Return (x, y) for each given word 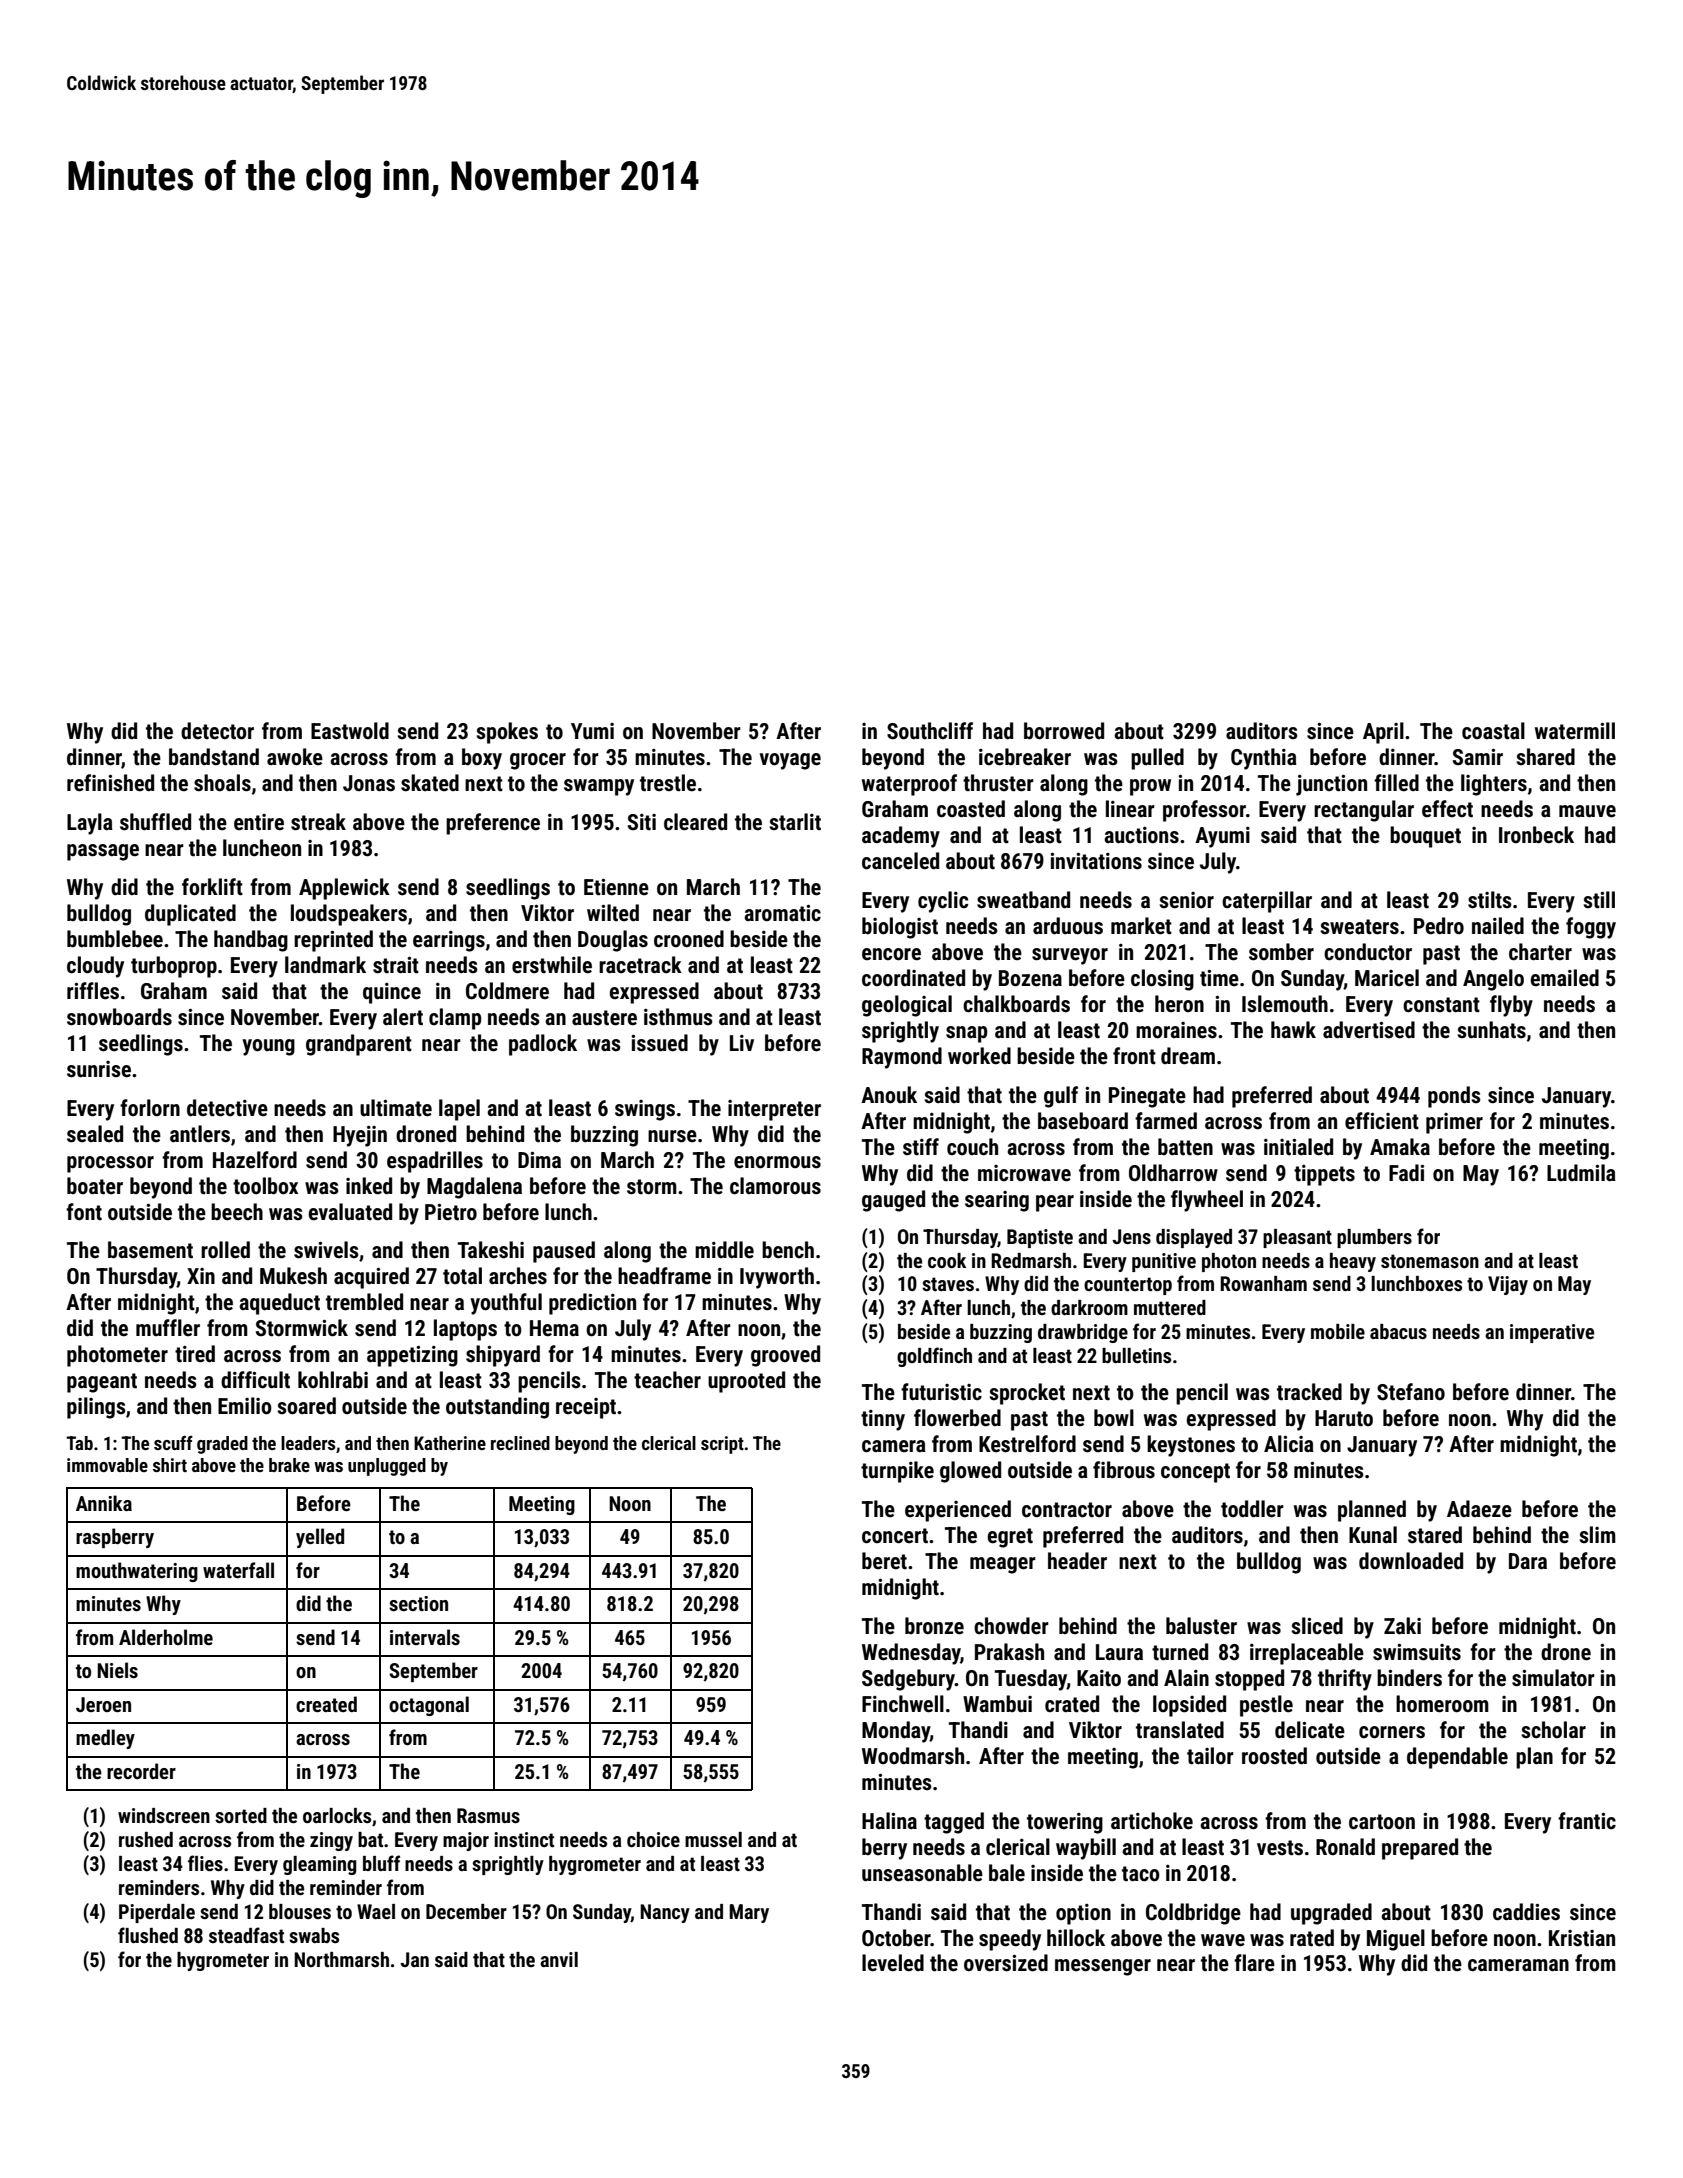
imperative (1552, 1333)
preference (493, 824)
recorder (141, 1771)
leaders (308, 1443)
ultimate (396, 1108)
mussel (713, 1839)
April (1383, 733)
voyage (790, 761)
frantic (1587, 1821)
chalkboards (1016, 1004)
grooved (785, 1356)
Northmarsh (341, 1959)
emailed (1564, 978)
